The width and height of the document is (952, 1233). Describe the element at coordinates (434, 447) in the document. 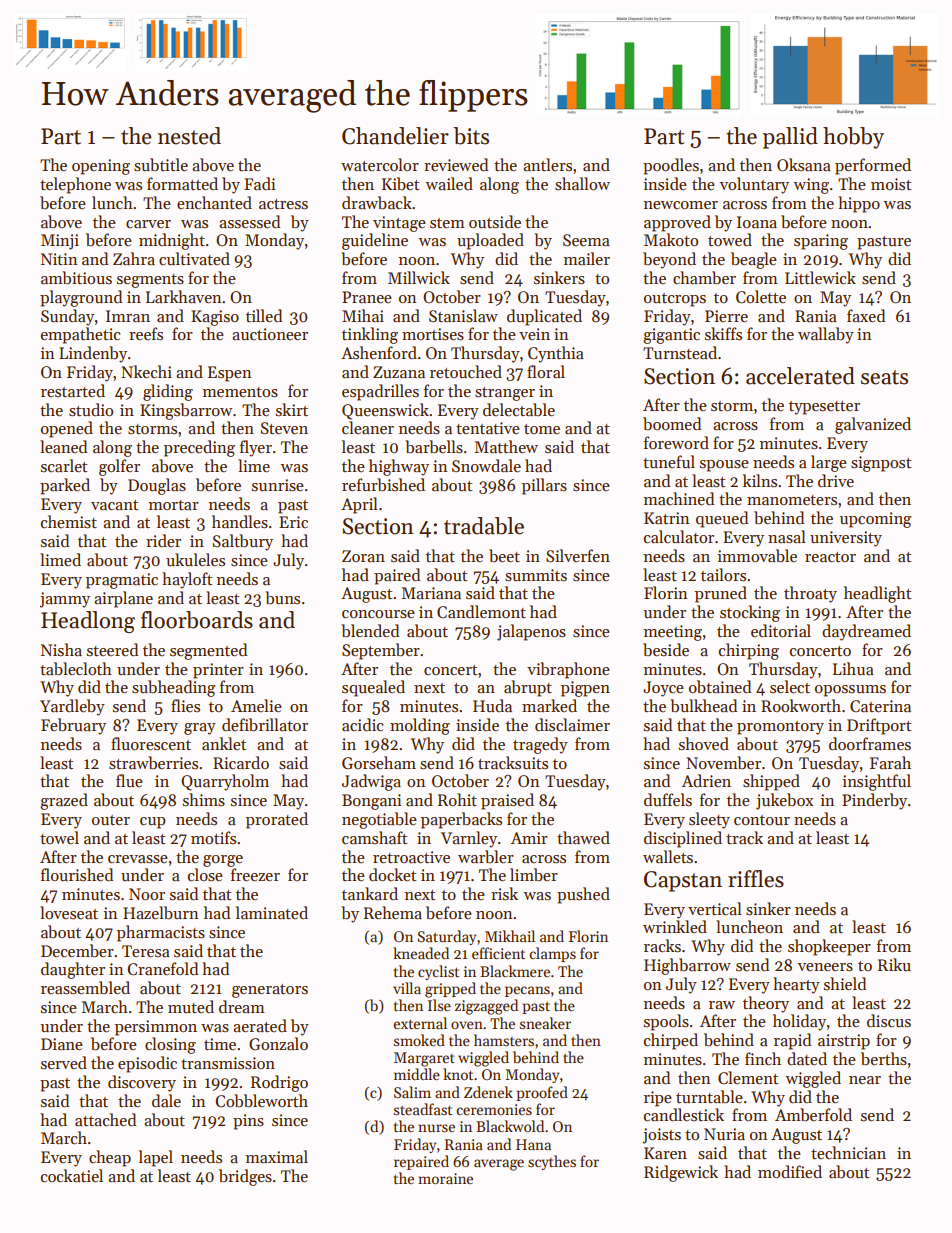

I see `barbells` at that location.
